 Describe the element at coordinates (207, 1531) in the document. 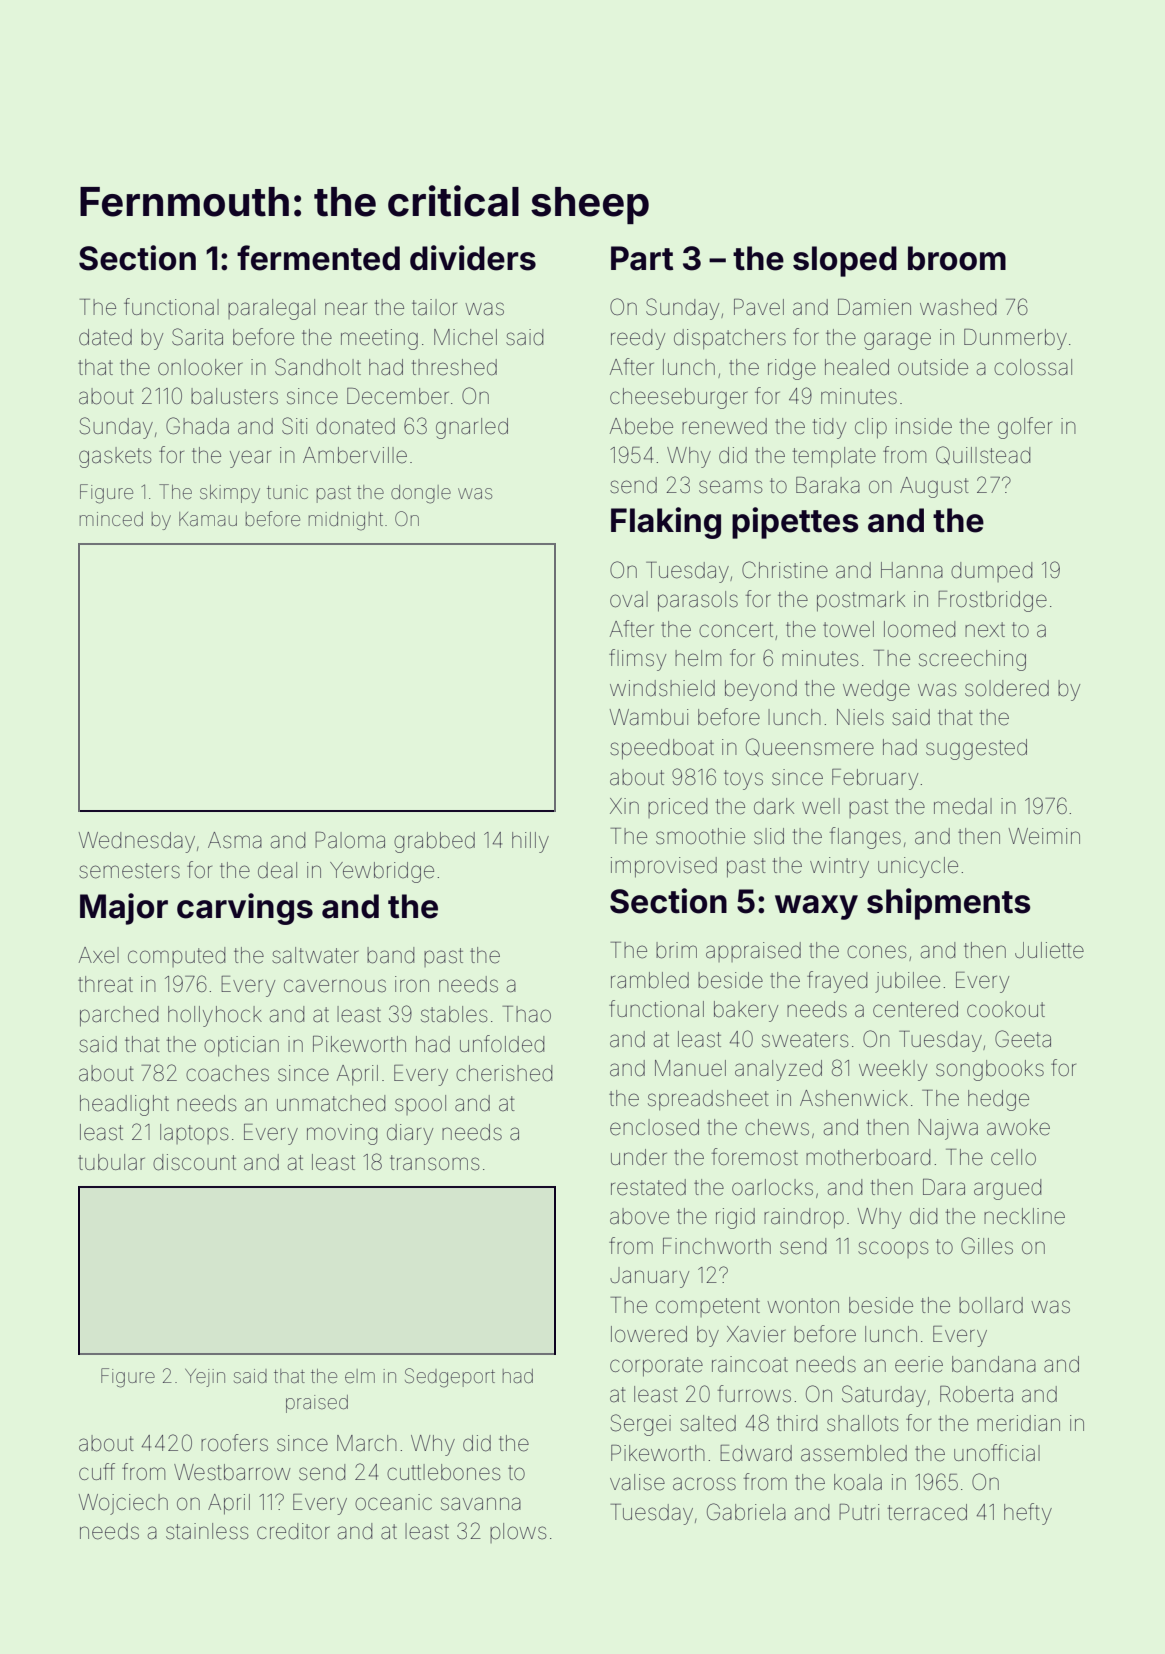

I see `stainless` at that location.
